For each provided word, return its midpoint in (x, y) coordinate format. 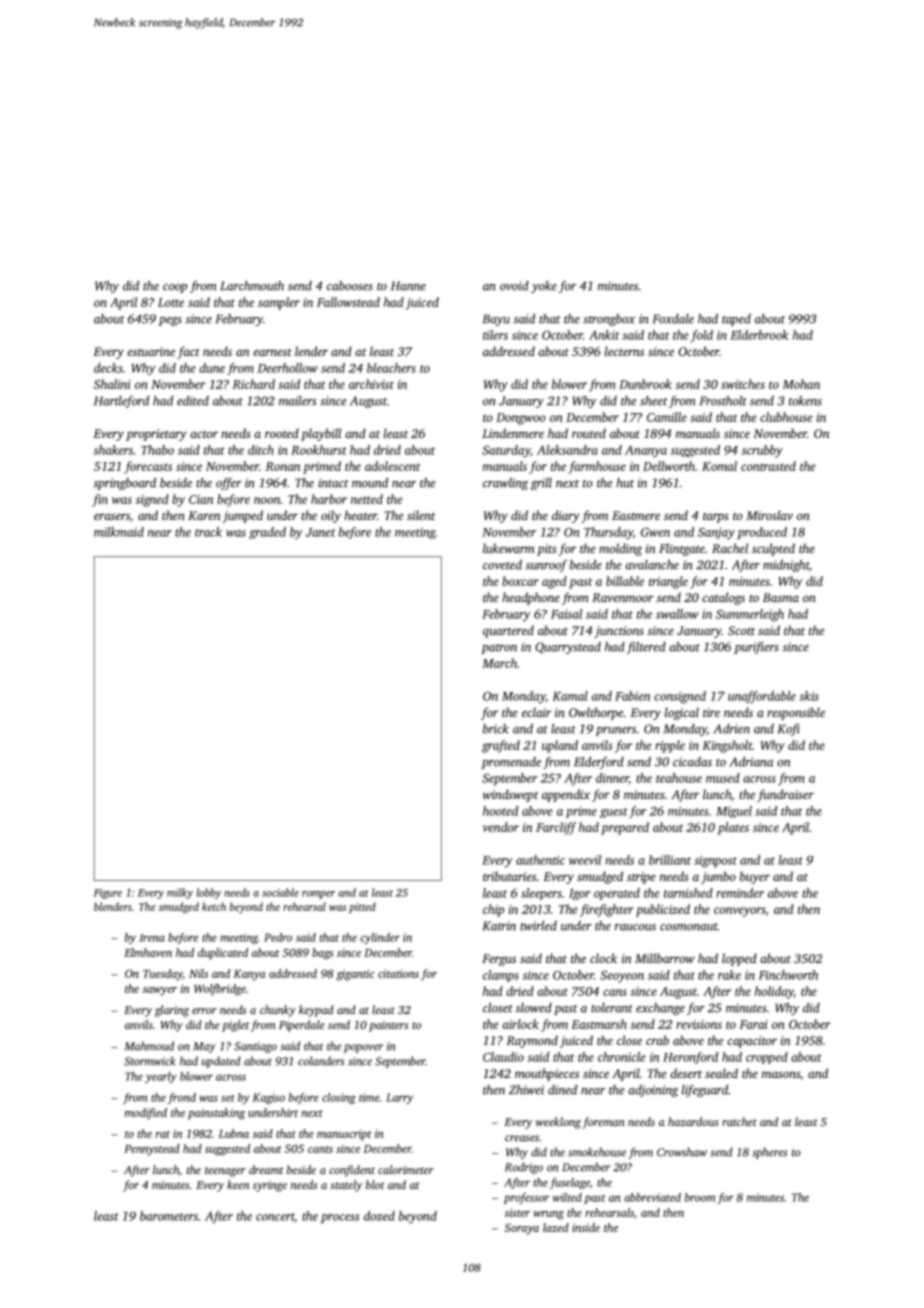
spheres (769, 1153)
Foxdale (673, 319)
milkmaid (119, 532)
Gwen (655, 532)
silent (421, 515)
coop (175, 288)
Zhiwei (526, 1090)
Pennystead (152, 1150)
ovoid (514, 286)
